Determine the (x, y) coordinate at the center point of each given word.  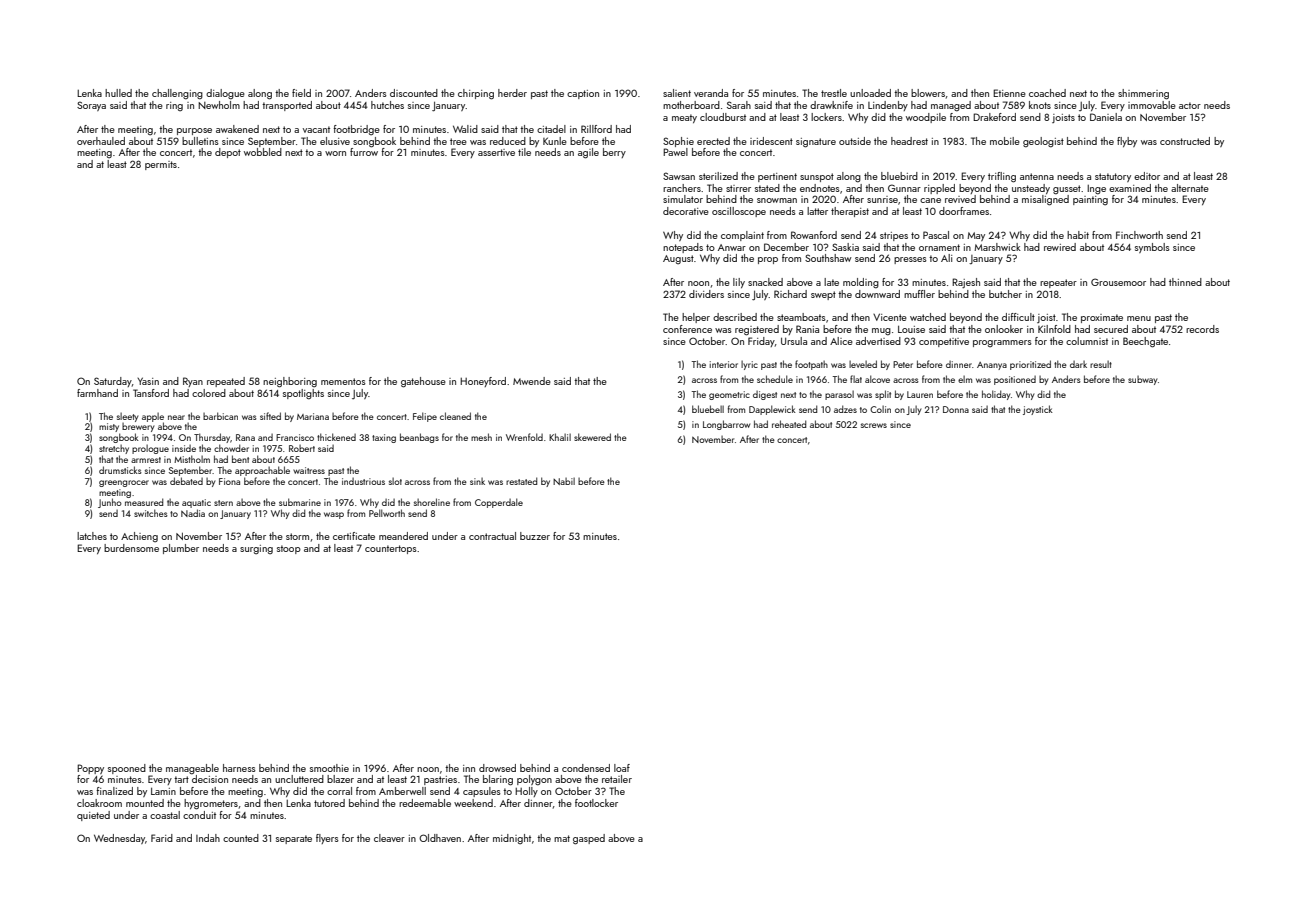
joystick (1038, 410)
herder (512, 93)
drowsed (497, 768)
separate (294, 839)
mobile (1005, 141)
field (301, 93)
